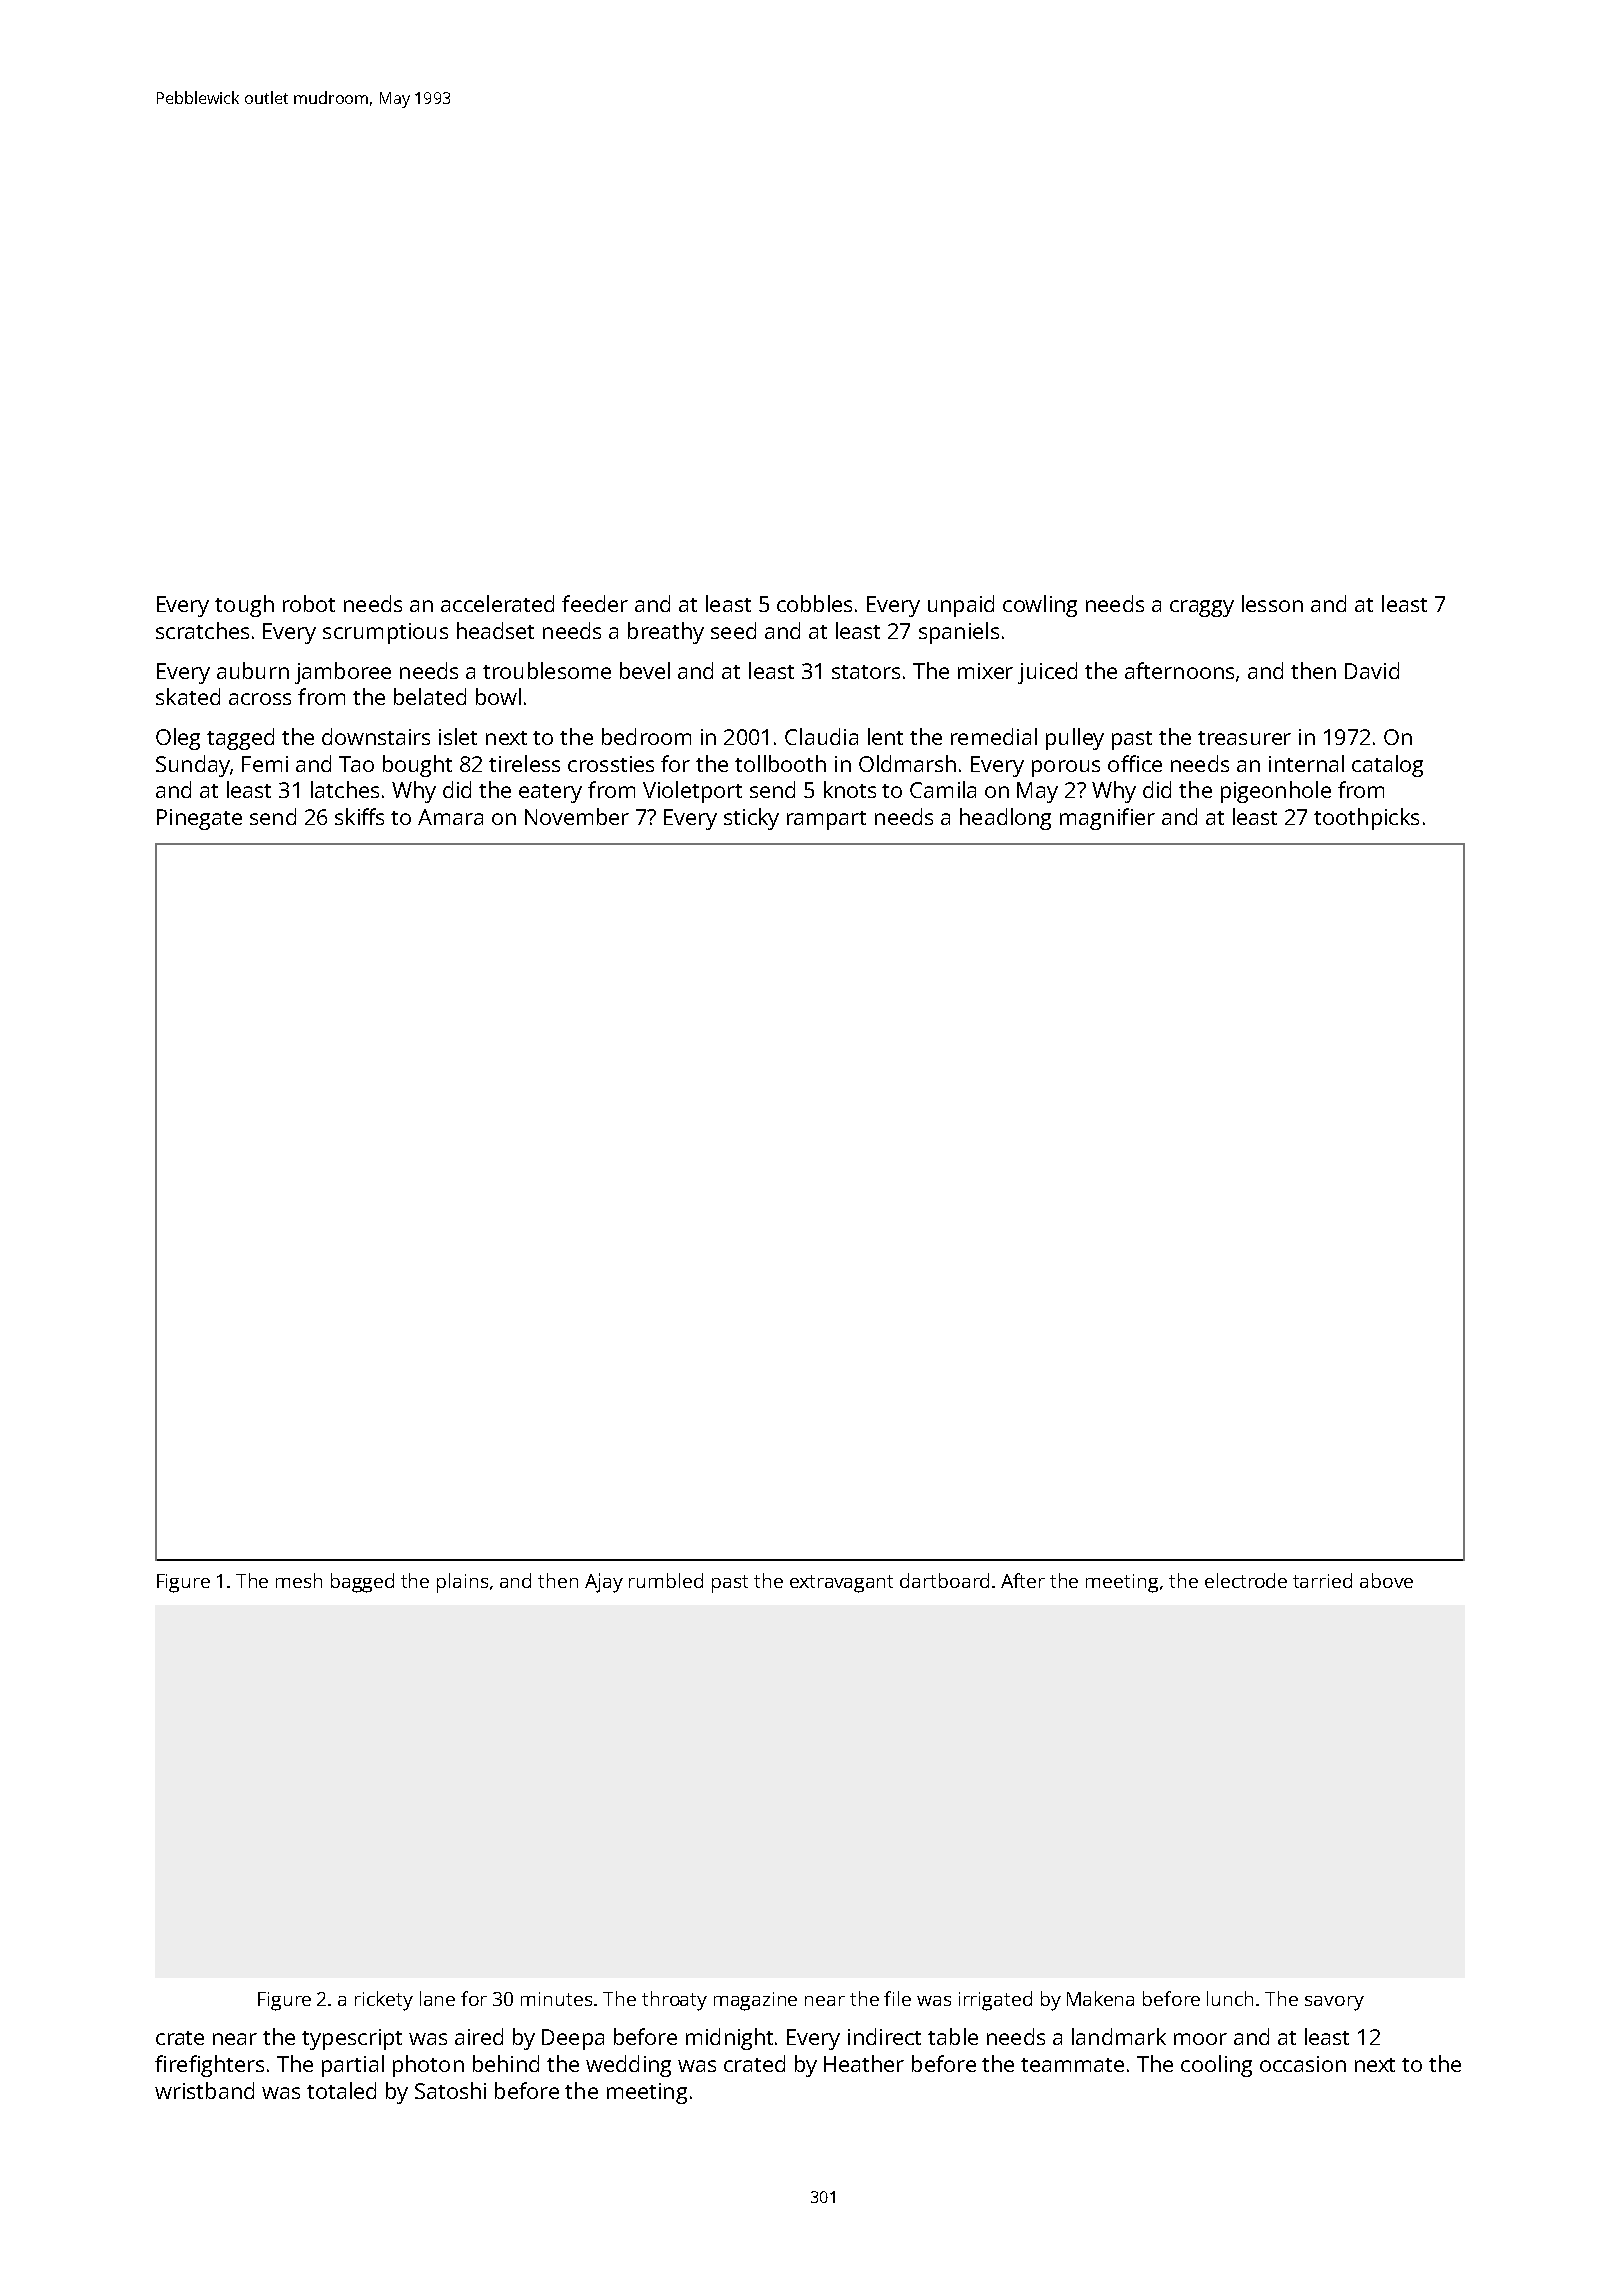 This screenshot has width=1620, height=2292. Describe the element at coordinates (450, 817) in the screenshot. I see `Amara` at that location.
